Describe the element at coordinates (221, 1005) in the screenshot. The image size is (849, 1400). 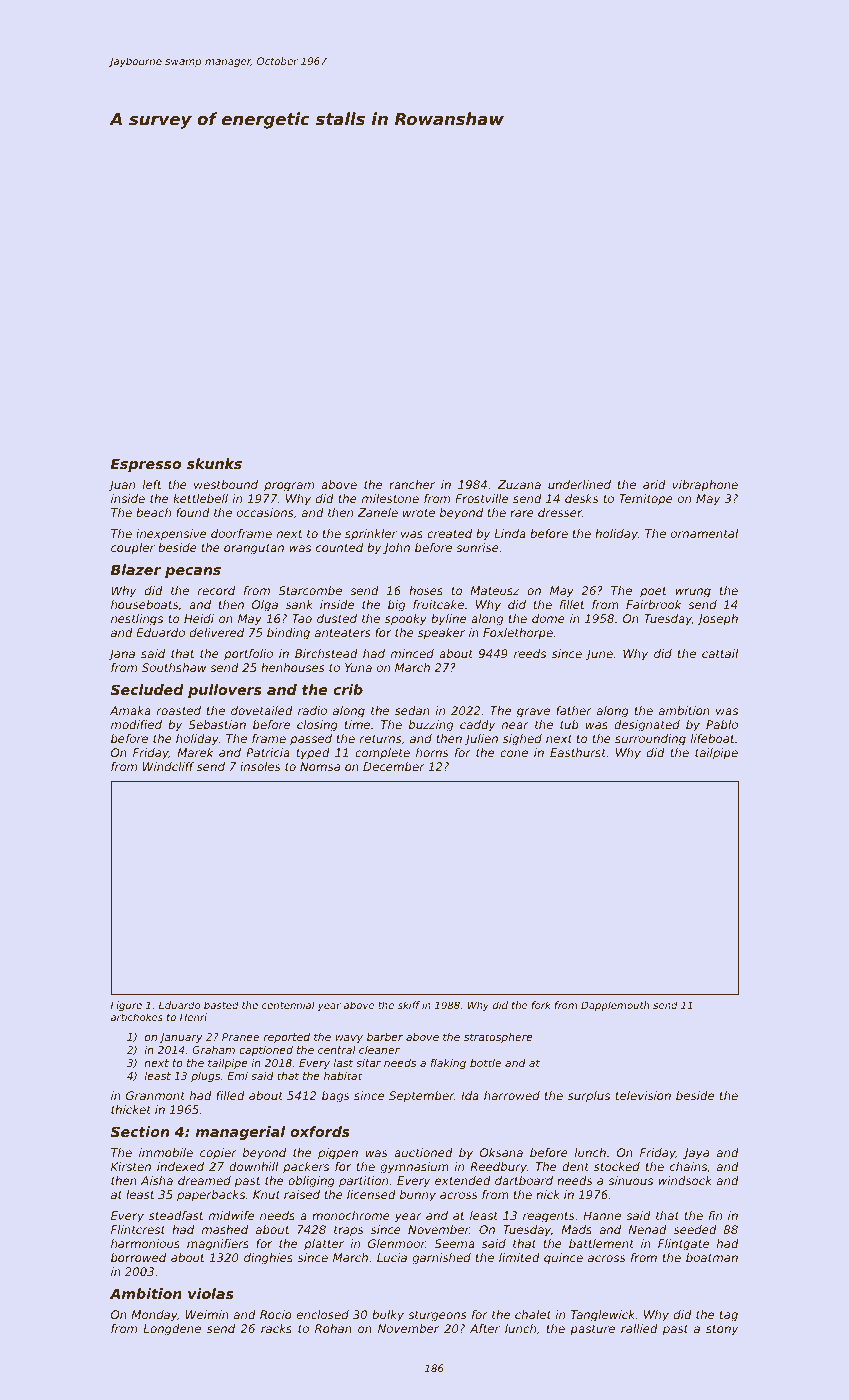
I see `basted` at that location.
